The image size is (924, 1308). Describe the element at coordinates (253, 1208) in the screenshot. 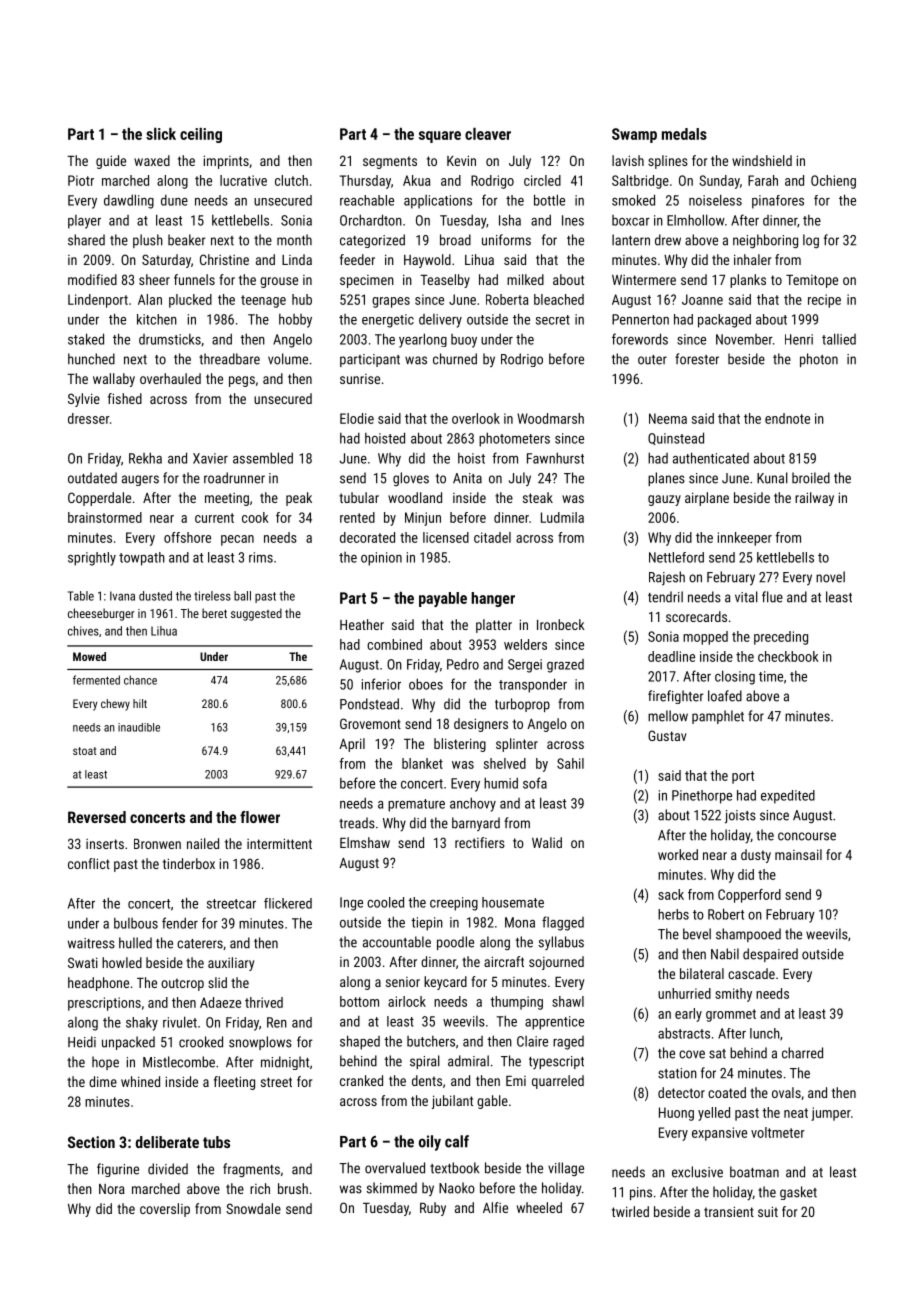

I see `Snowdale` at that location.
